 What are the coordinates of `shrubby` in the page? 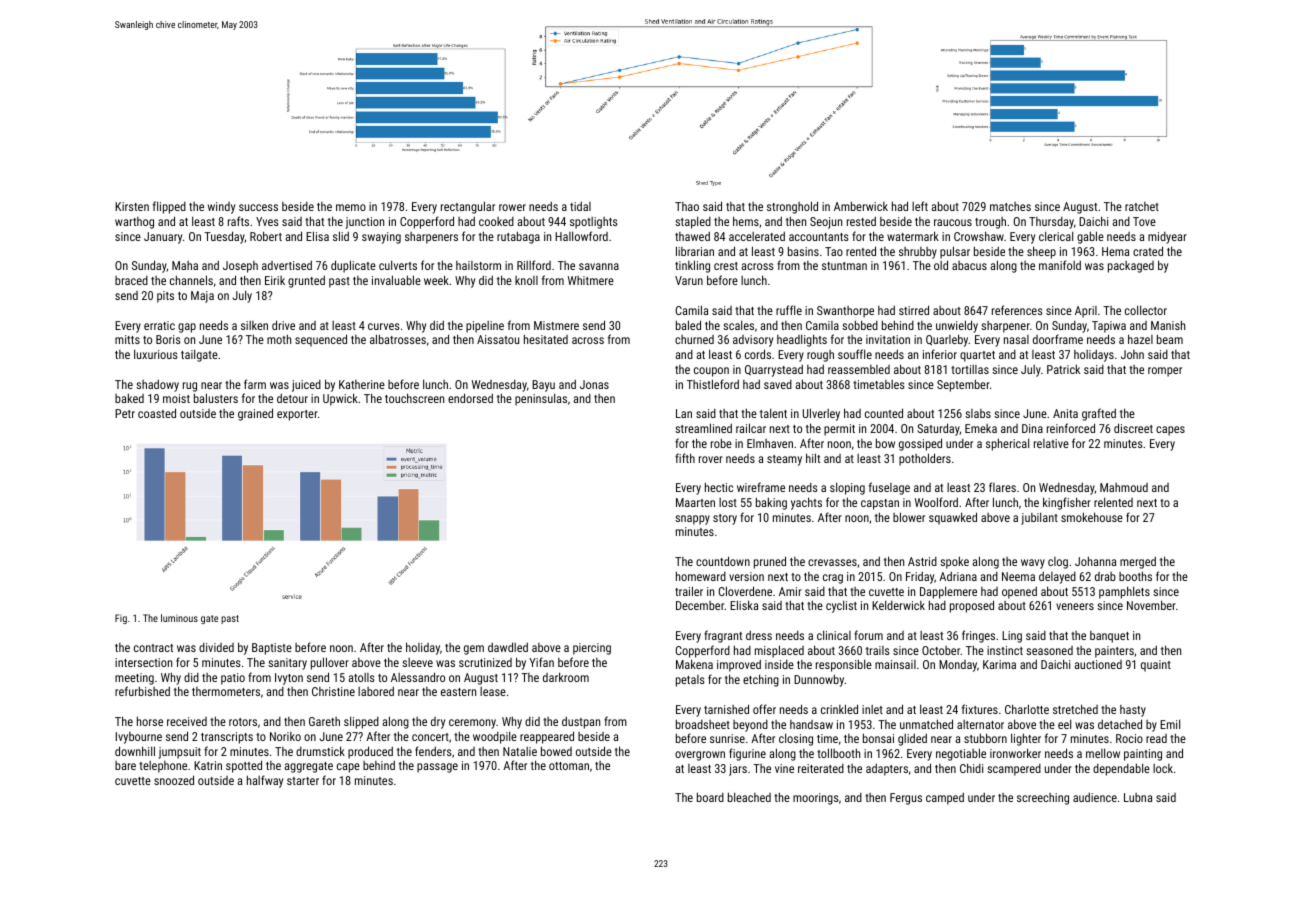 It's located at (918, 253).
